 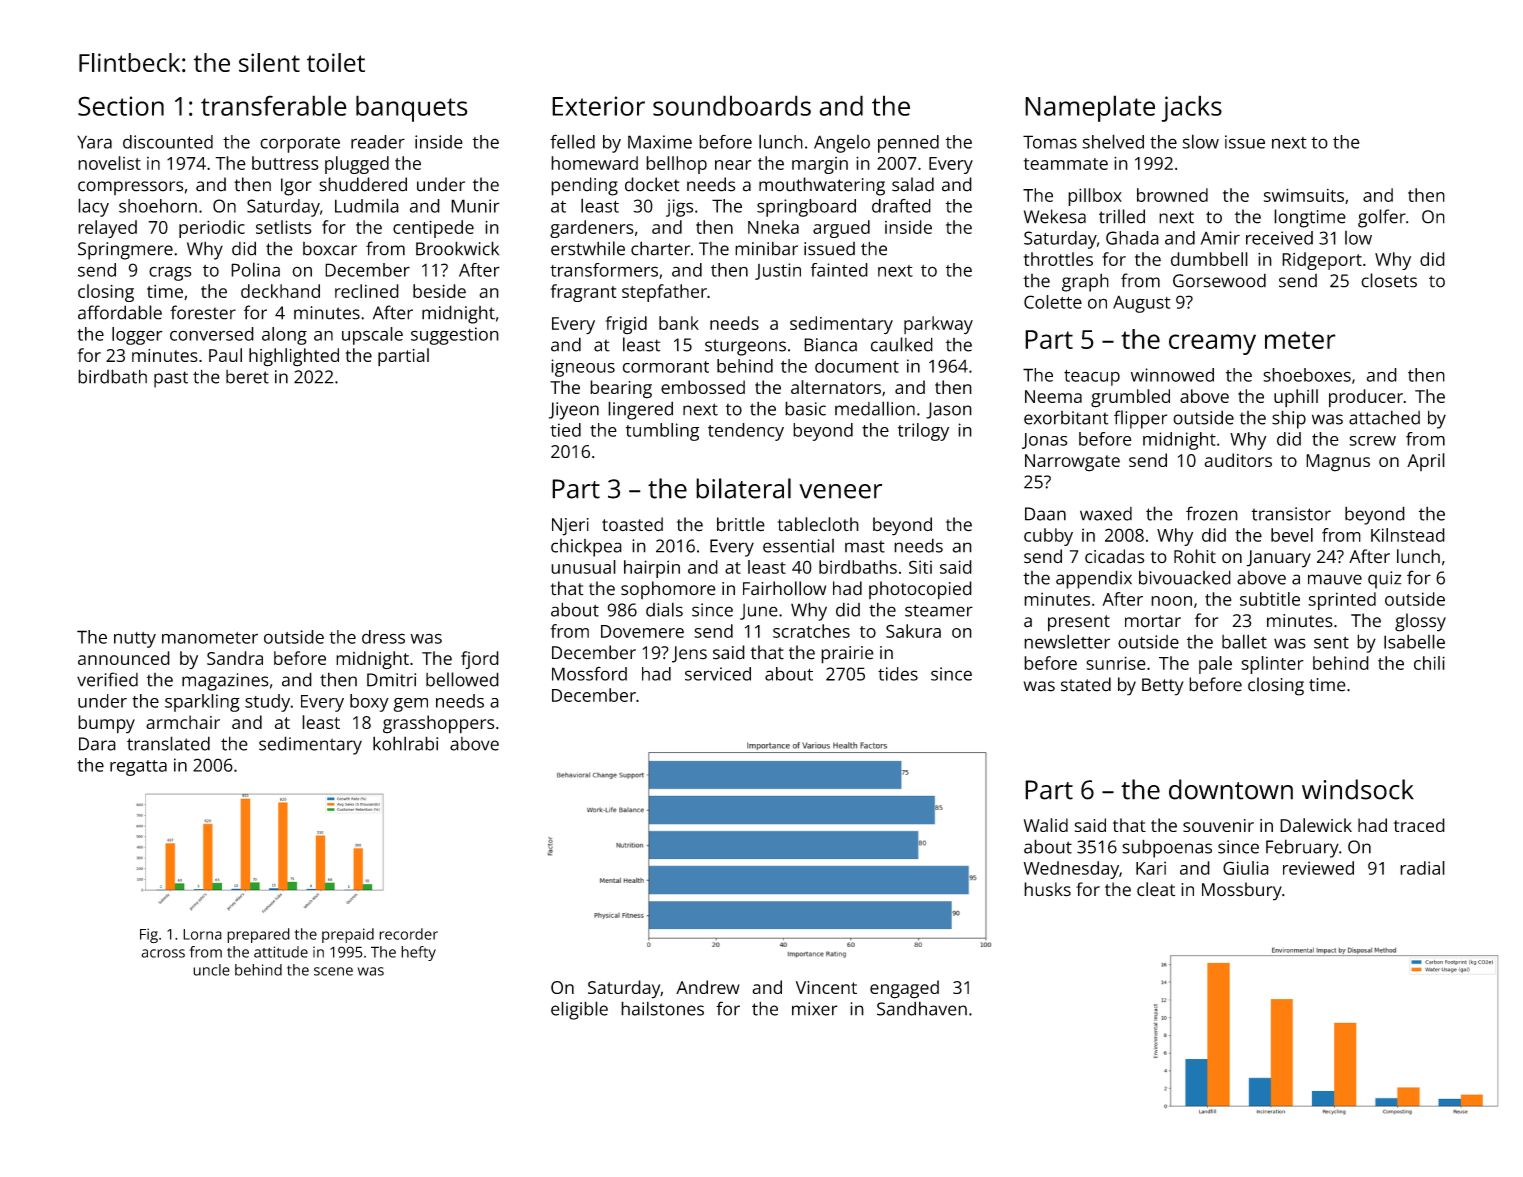 I want to click on soundboards, so click(x=732, y=105).
